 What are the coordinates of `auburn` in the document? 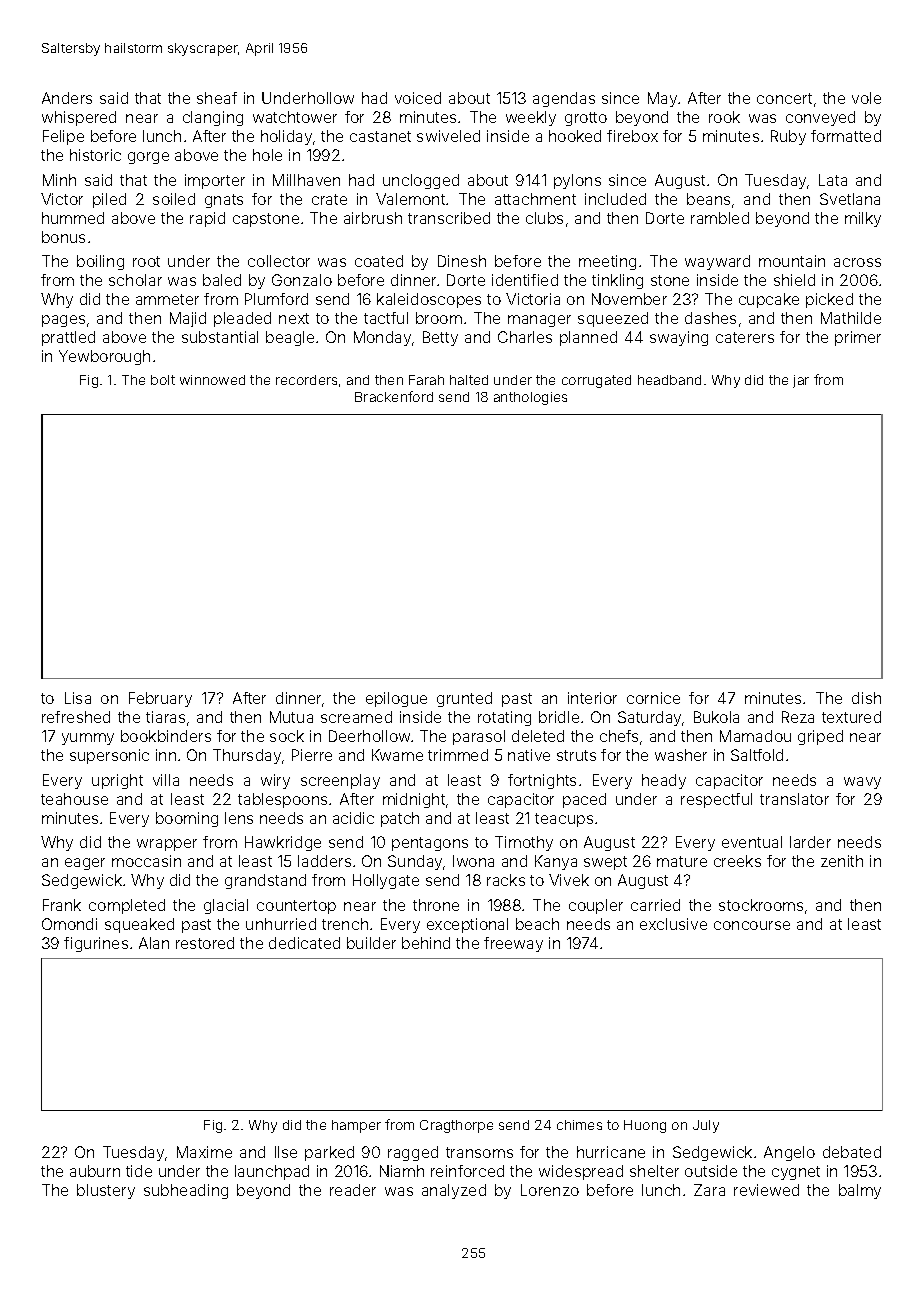 It's located at (95, 1171).
